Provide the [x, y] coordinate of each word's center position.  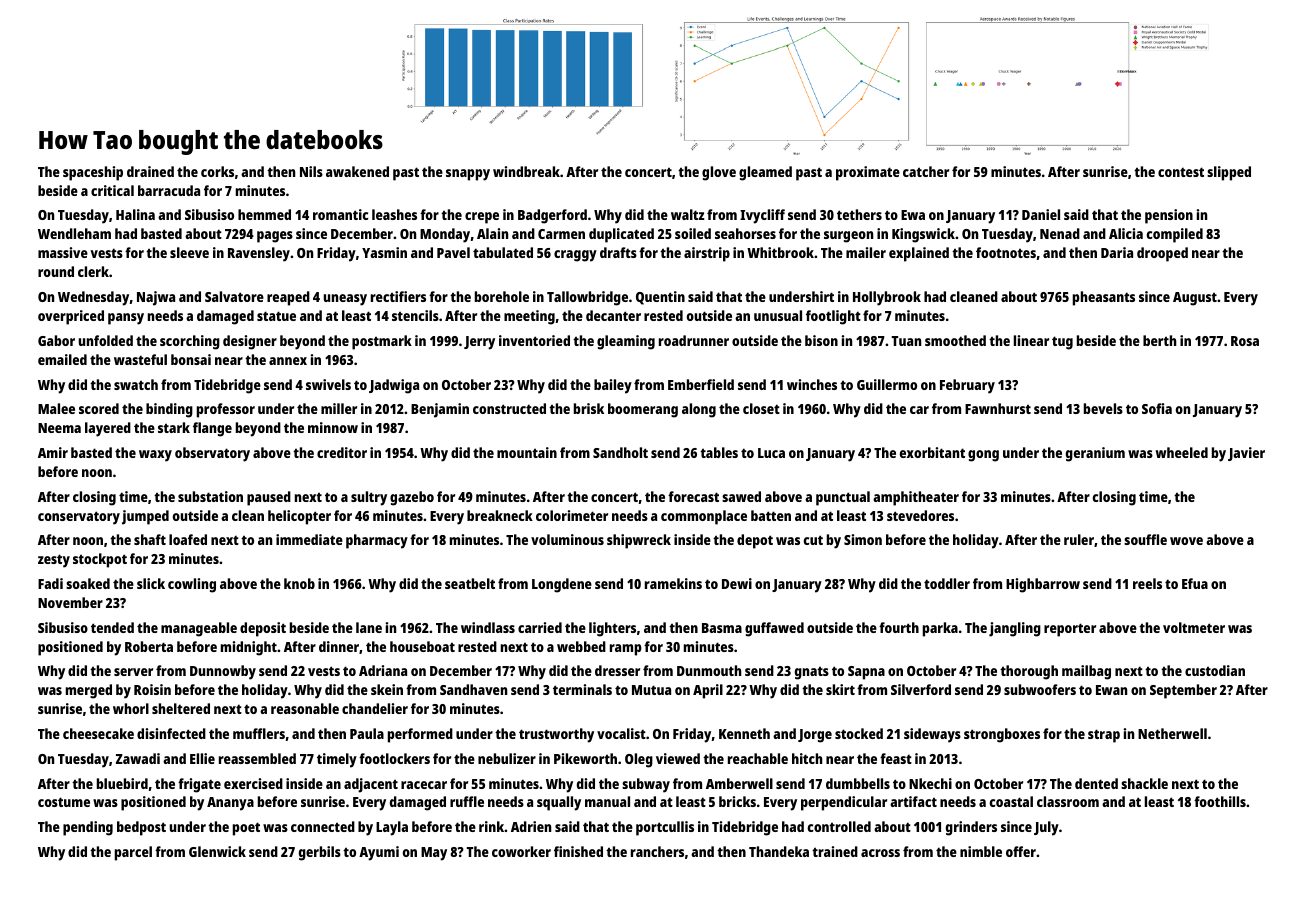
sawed [741, 496]
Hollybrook [887, 298]
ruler [1079, 539]
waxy [155, 456]
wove [1186, 541]
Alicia [1126, 233]
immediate [309, 539]
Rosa [1245, 341]
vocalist [621, 733]
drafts [618, 252]
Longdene [562, 585]
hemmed [264, 214]
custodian [1215, 670]
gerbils [320, 853]
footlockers [394, 758]
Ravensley [259, 254]
